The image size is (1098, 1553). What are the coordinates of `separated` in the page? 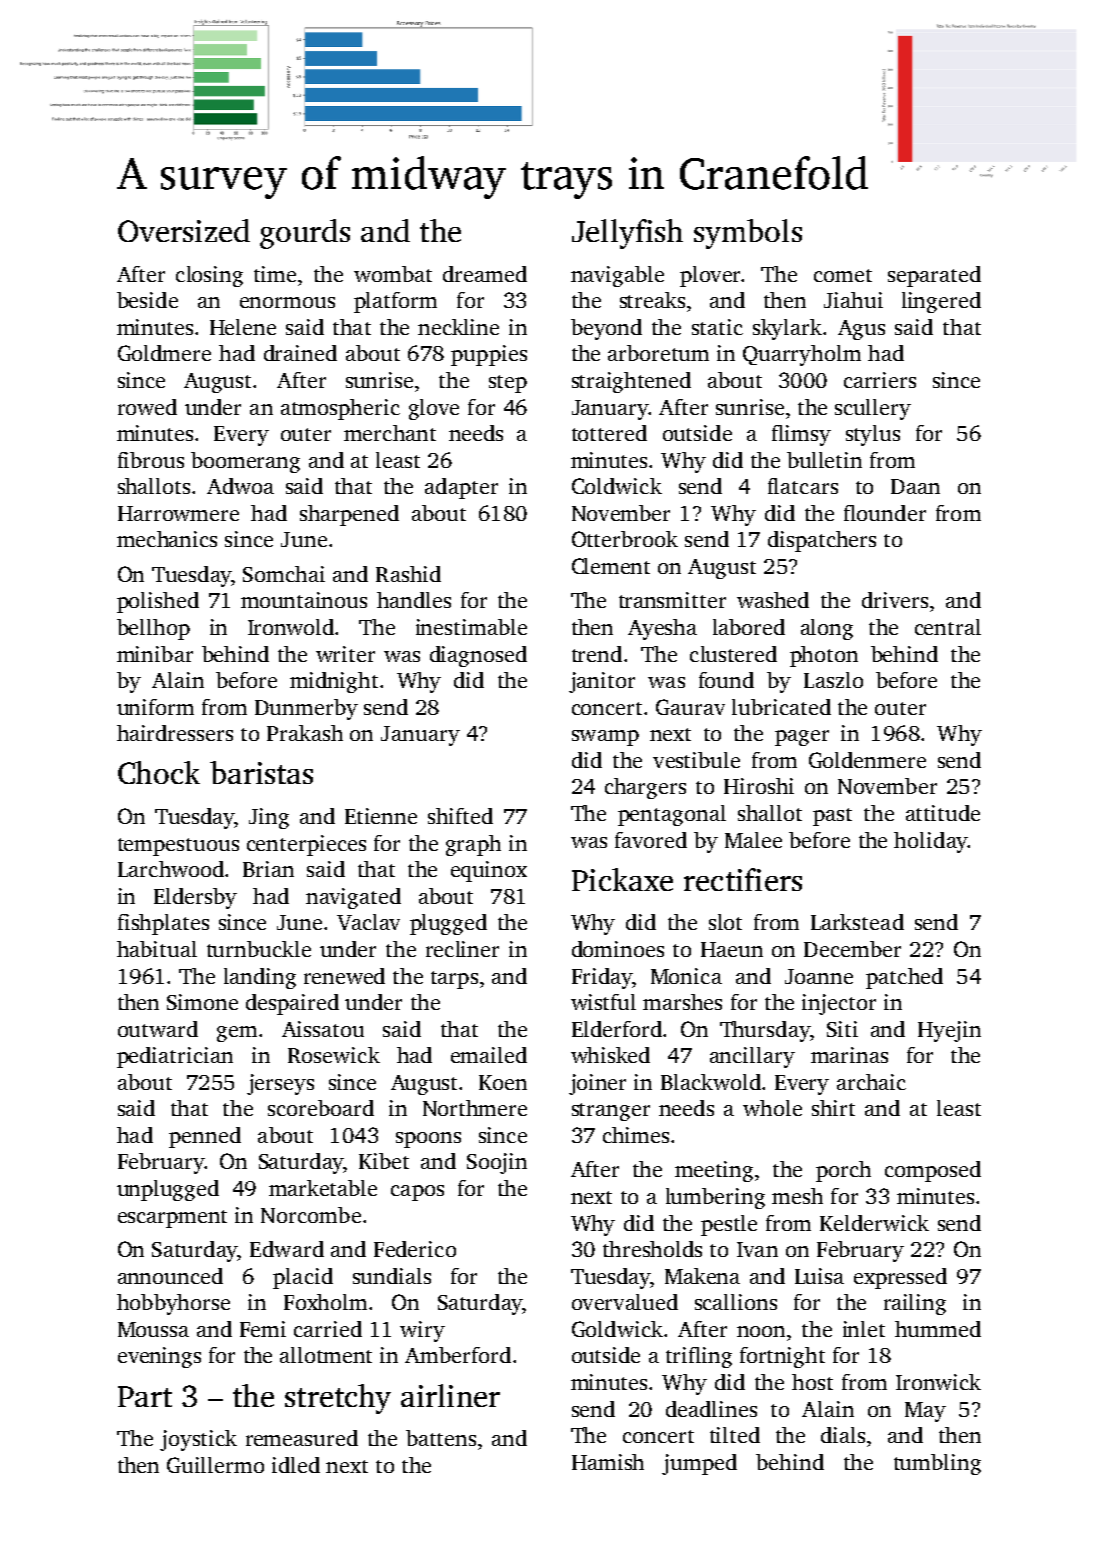 It's located at (934, 276).
